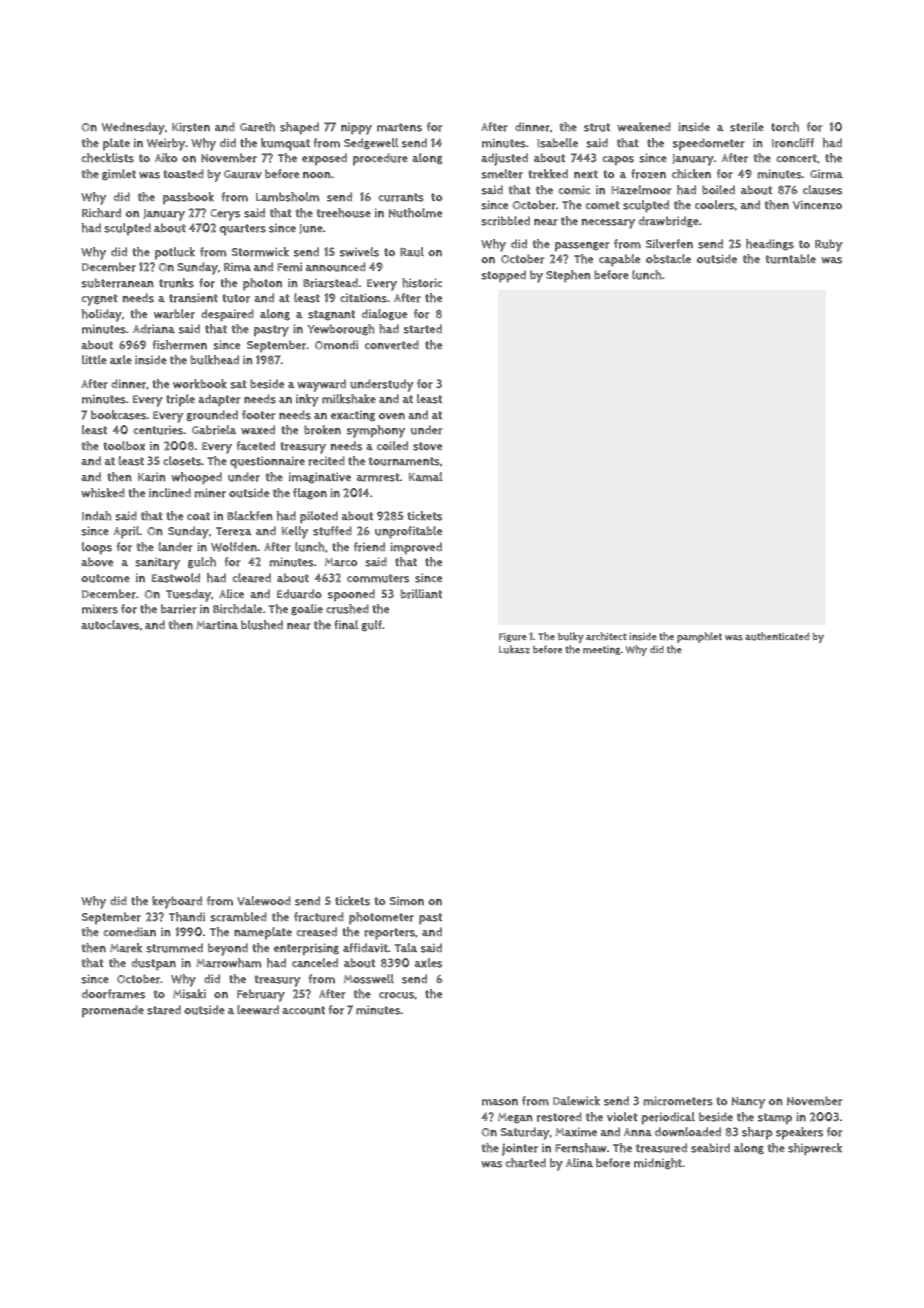  I want to click on little, so click(94, 359).
